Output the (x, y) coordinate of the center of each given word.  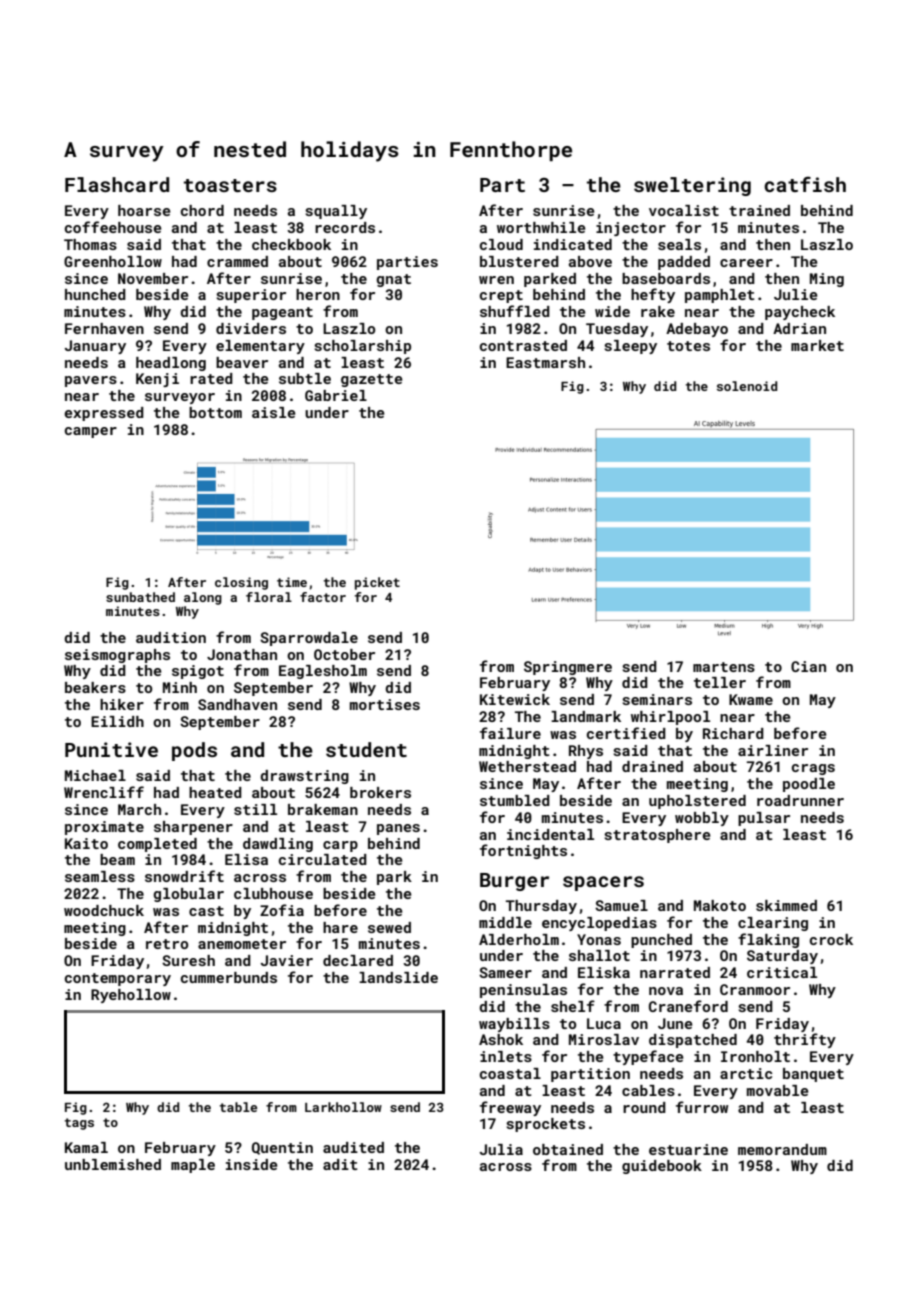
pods (194, 751)
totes (688, 346)
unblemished (113, 1164)
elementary (260, 347)
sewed (389, 927)
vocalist (684, 210)
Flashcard (117, 184)
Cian (808, 666)
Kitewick (515, 699)
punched (661, 941)
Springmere (568, 668)
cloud (501, 244)
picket (377, 583)
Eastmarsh (545, 362)
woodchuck (104, 910)
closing (241, 583)
